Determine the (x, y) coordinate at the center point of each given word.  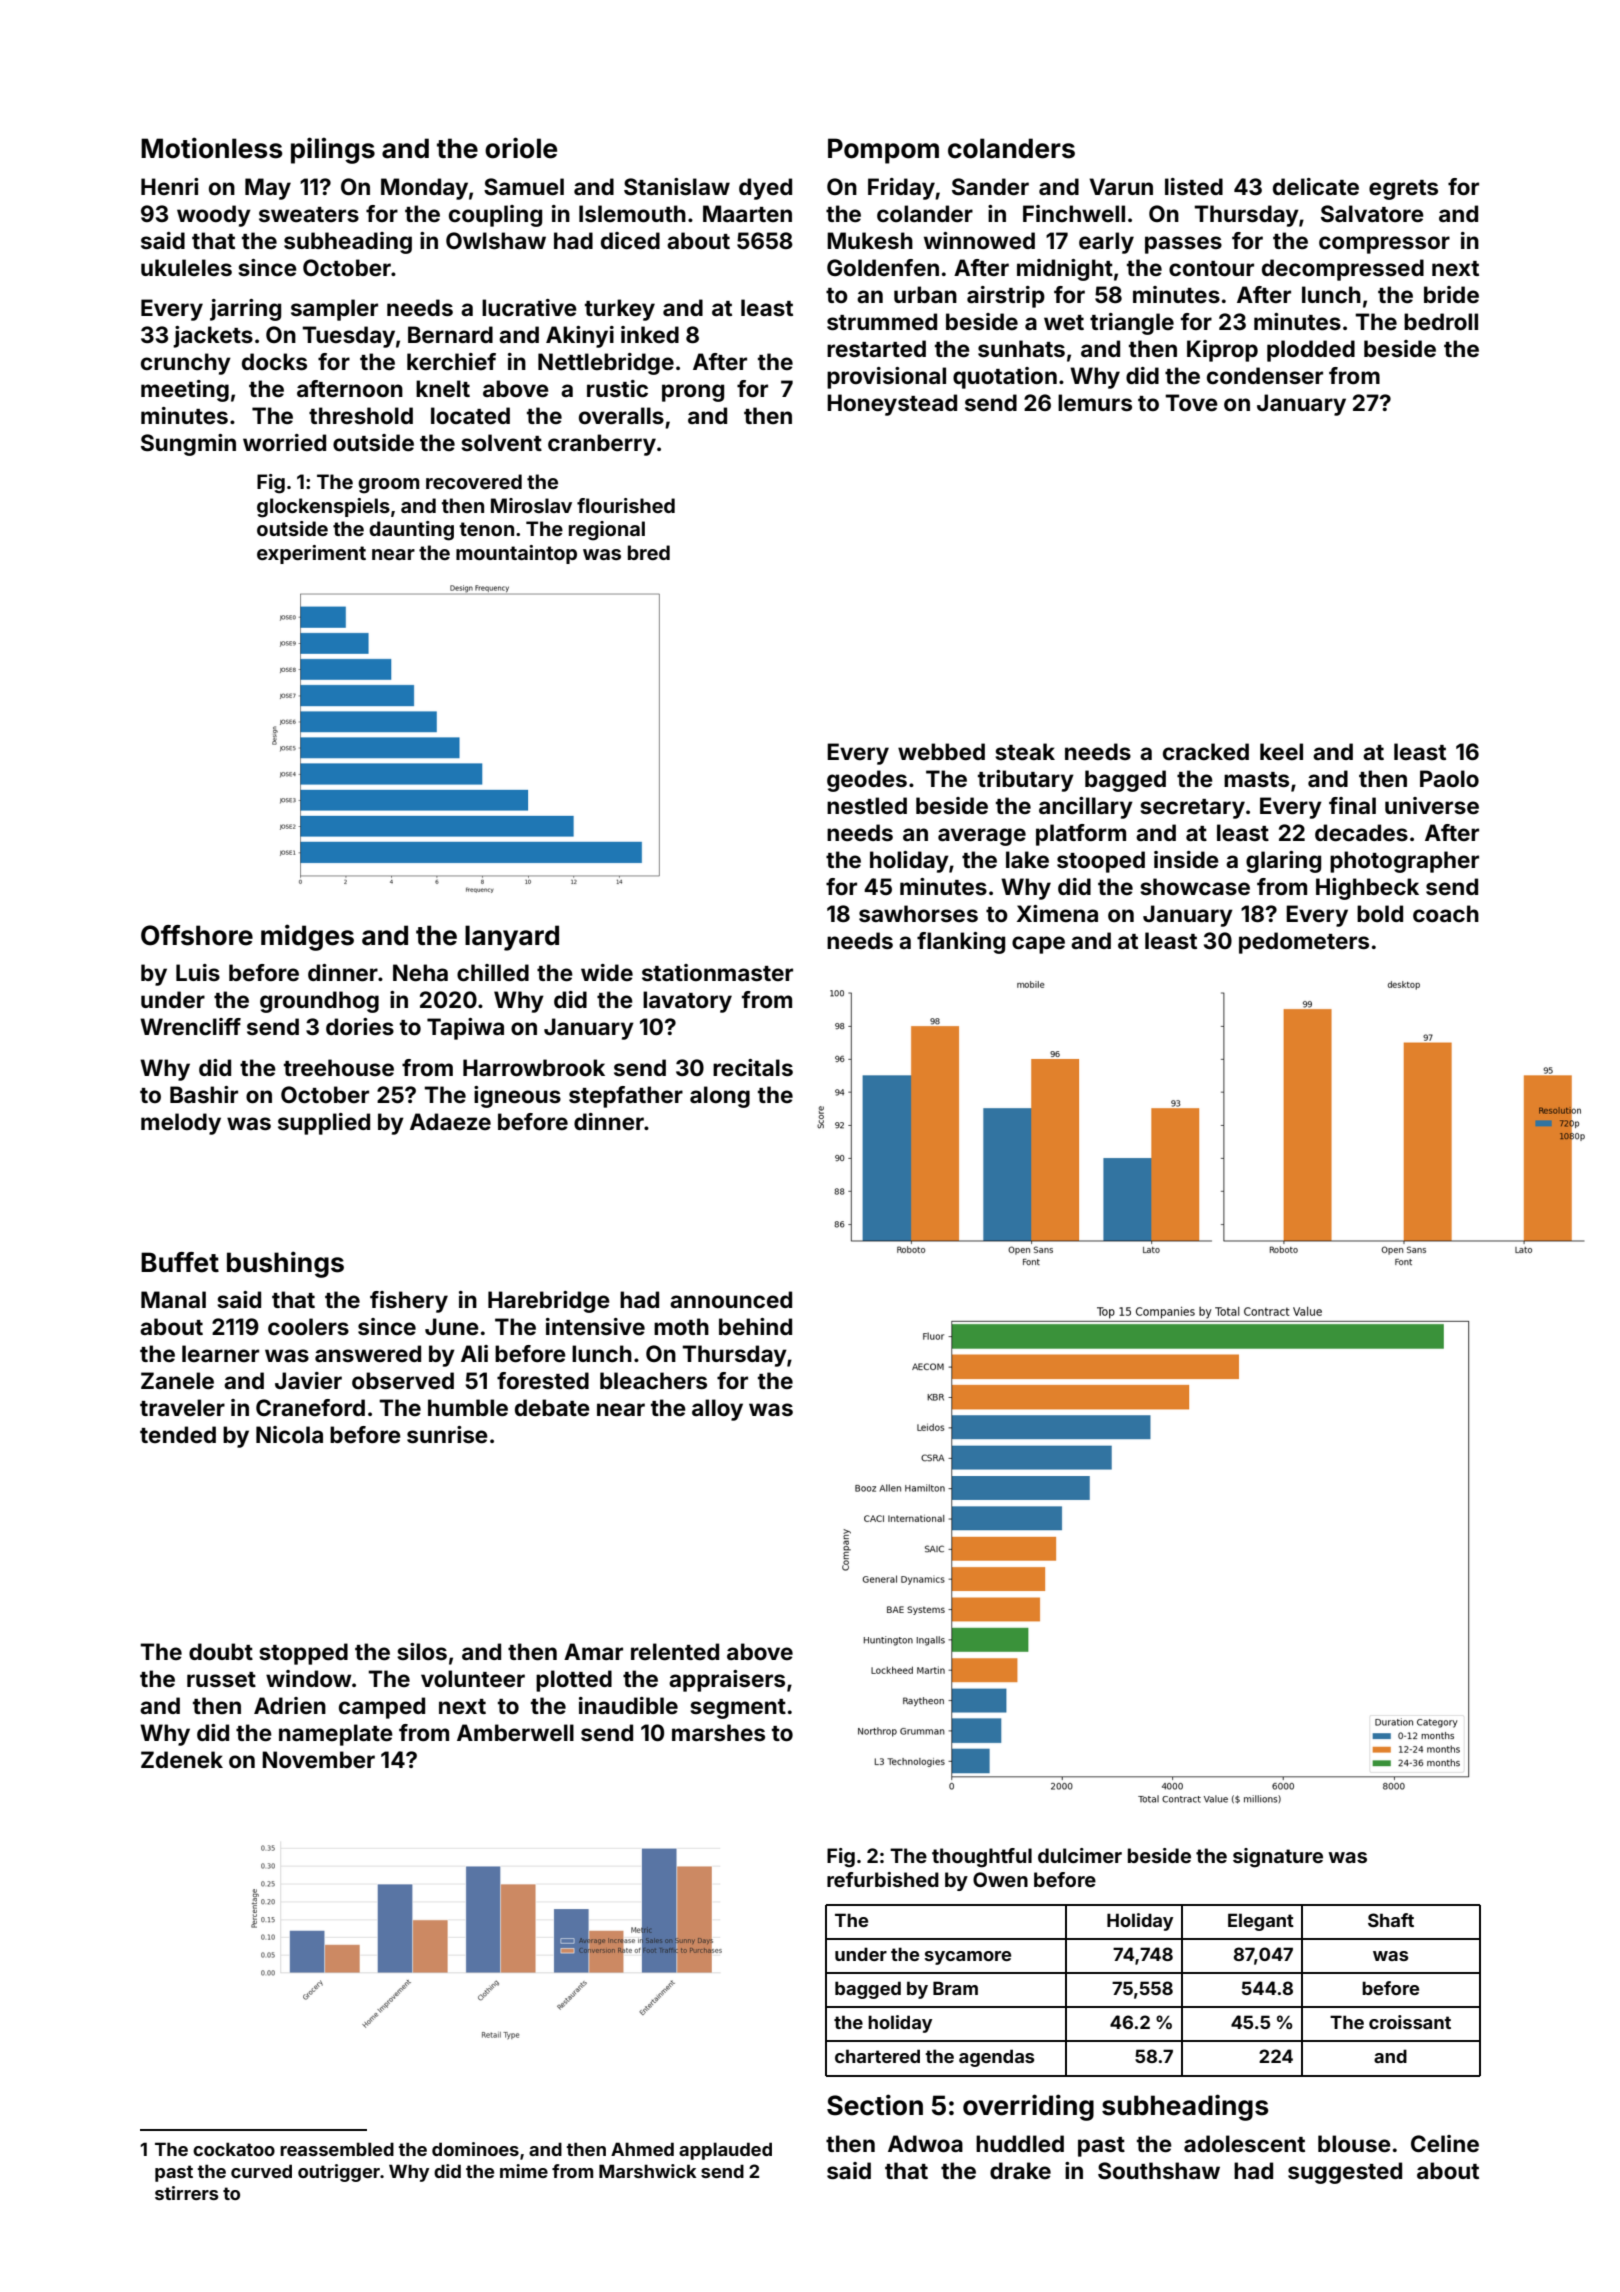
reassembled (337, 2149)
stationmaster (717, 972)
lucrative (529, 307)
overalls (621, 415)
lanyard (512, 938)
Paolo (1449, 778)
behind (755, 1326)
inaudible (628, 1705)
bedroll (1441, 321)
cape (1038, 945)
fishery (409, 1302)
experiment (311, 554)
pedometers (1304, 943)
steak (1025, 751)
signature (1278, 1858)
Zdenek (182, 1759)
